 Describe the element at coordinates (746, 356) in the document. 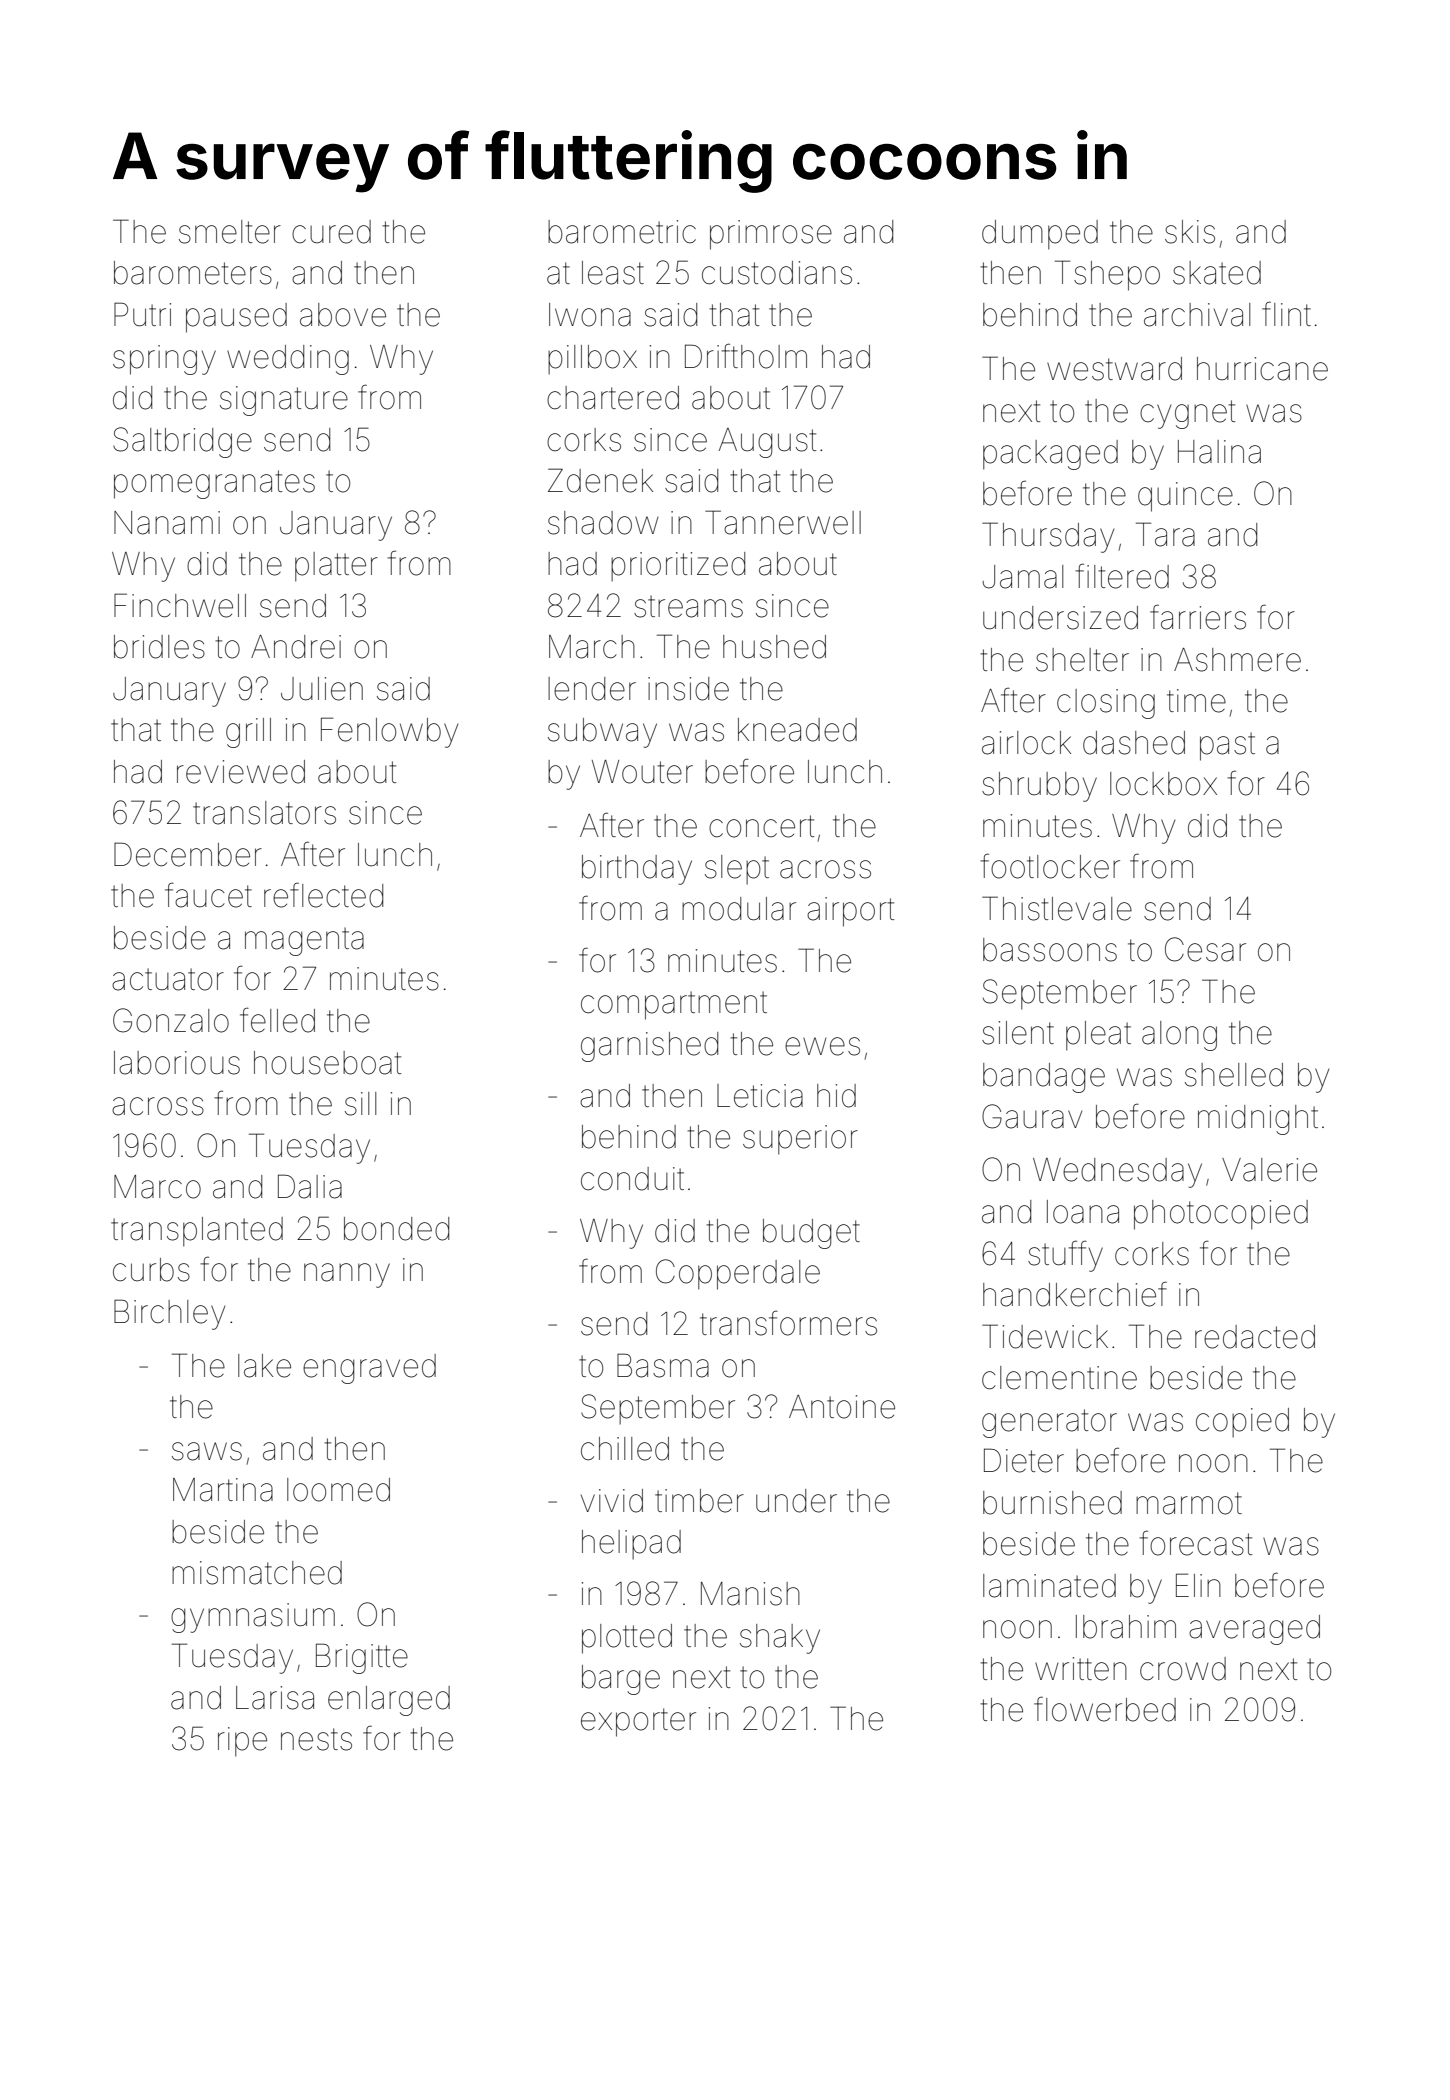

I see `Driftholm` at that location.
